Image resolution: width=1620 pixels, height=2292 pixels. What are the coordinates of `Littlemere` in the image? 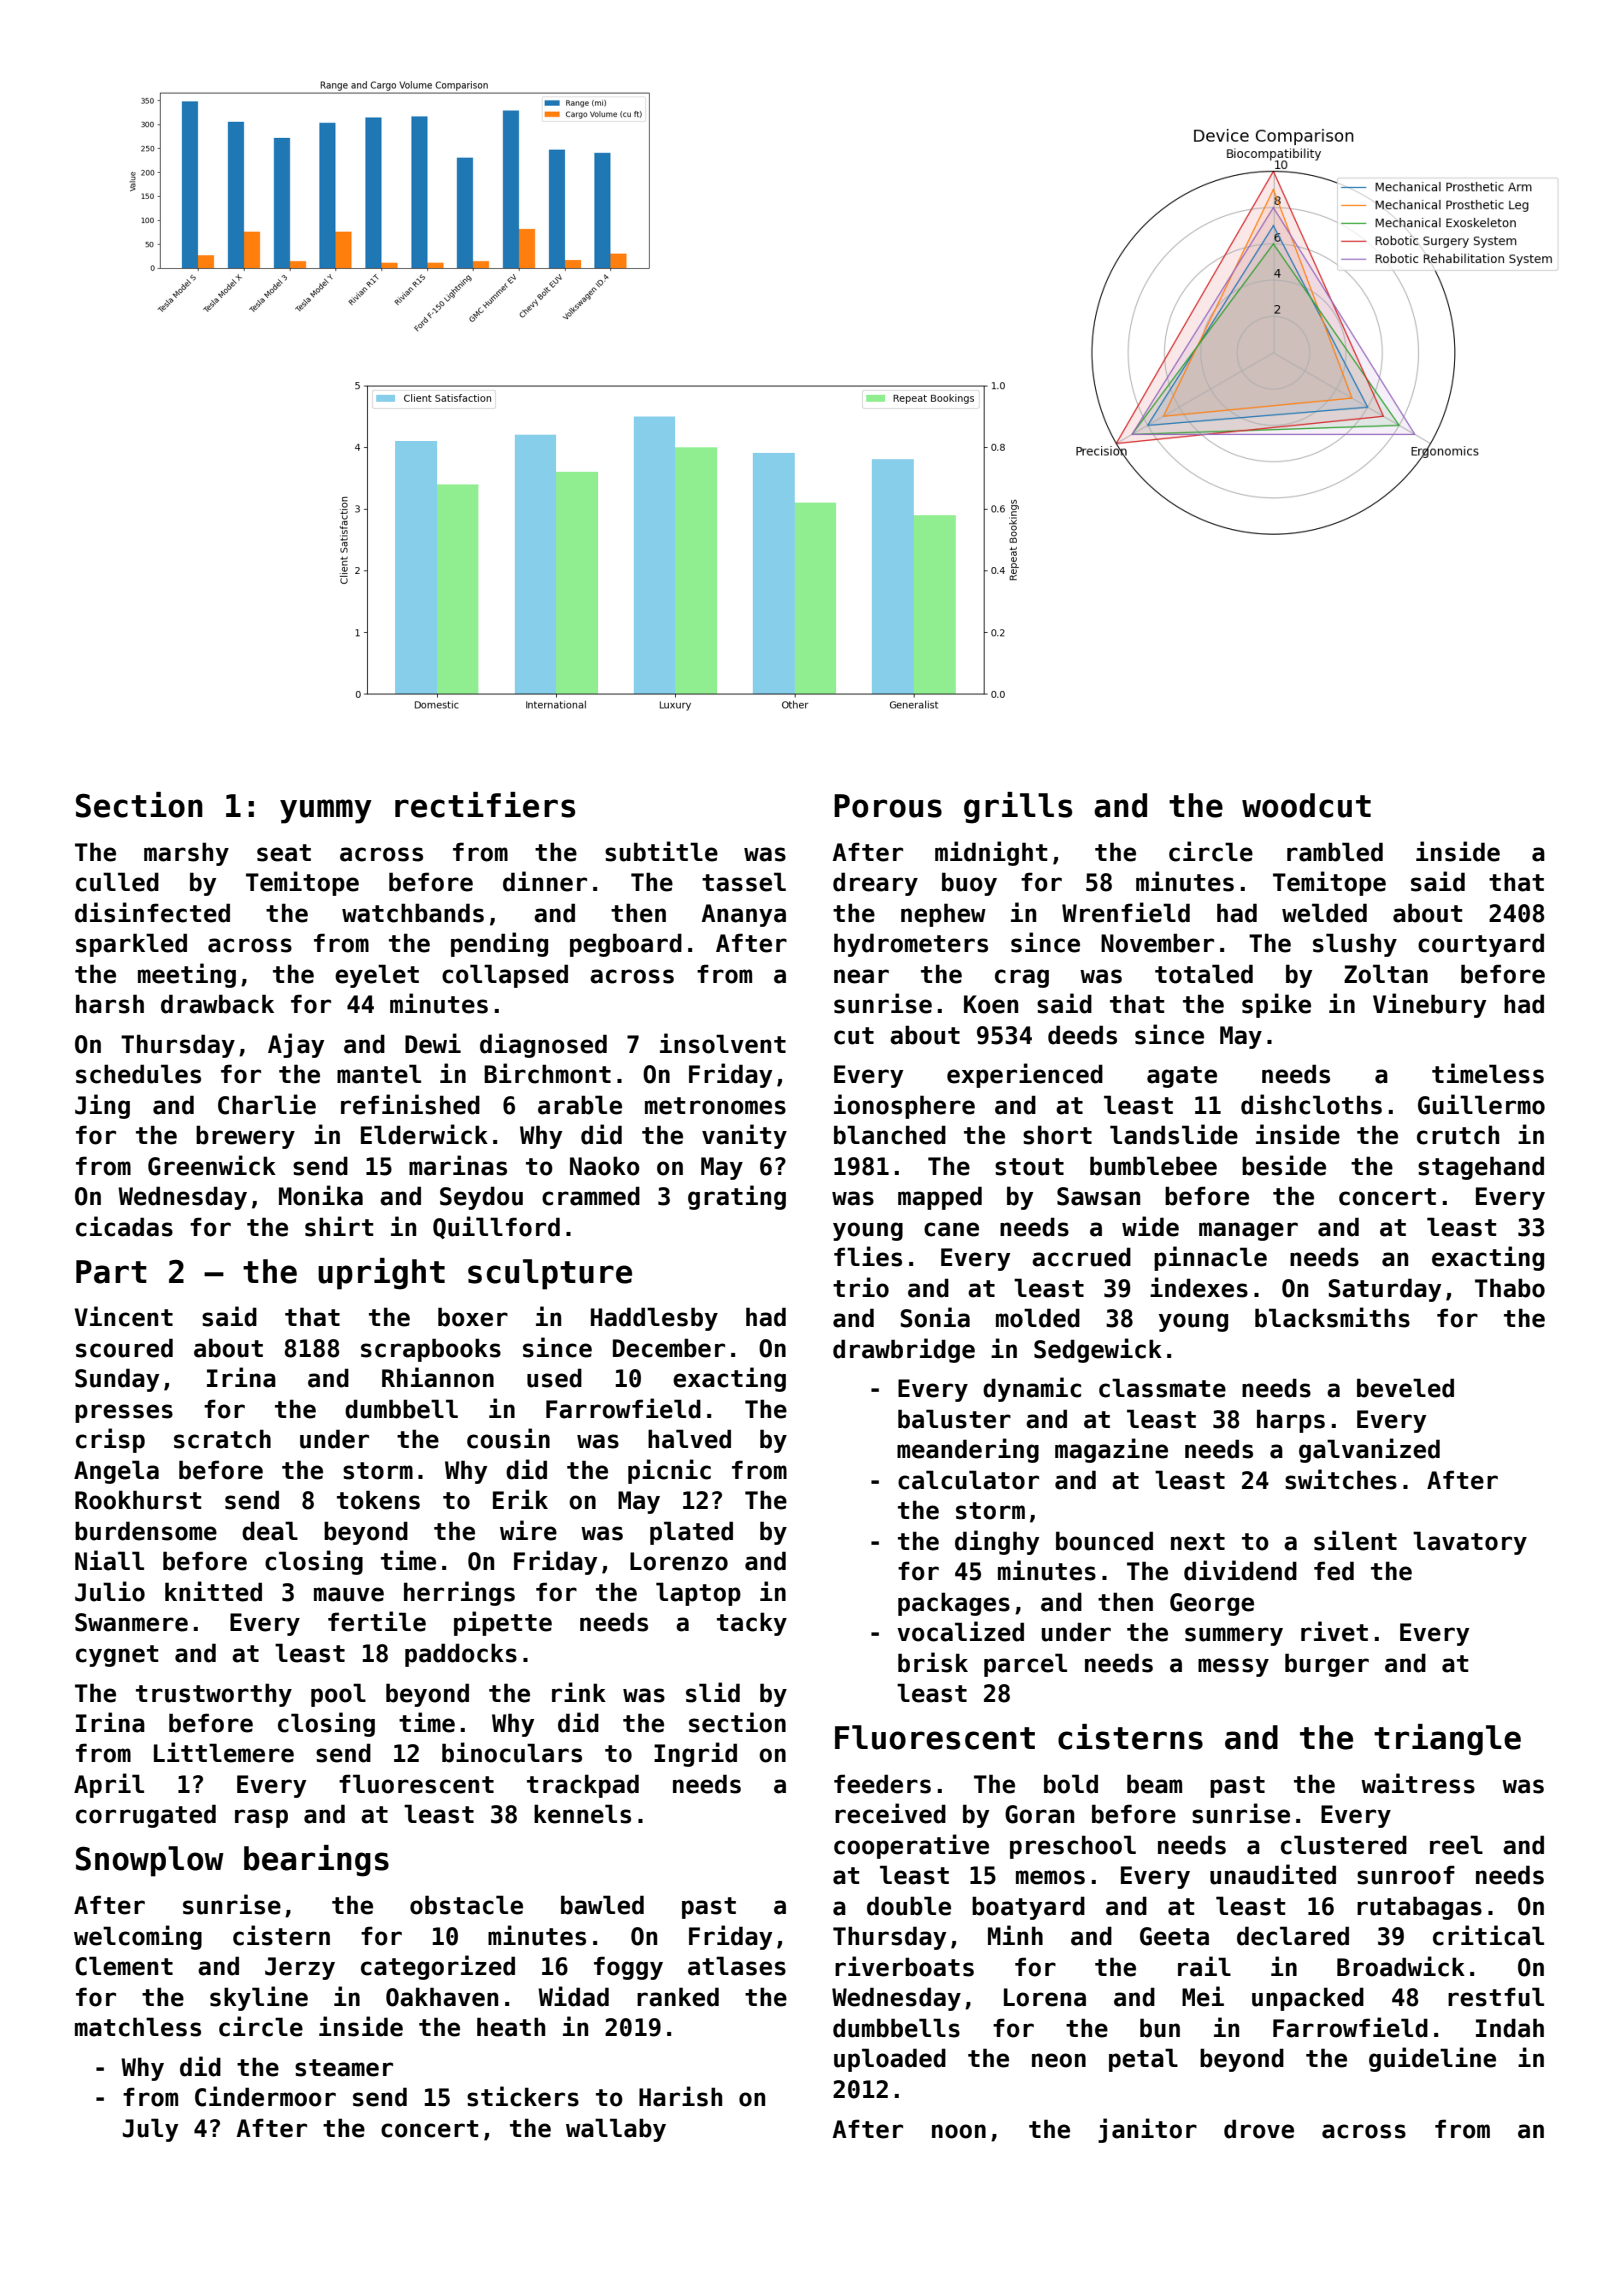 It's located at (224, 1752).
